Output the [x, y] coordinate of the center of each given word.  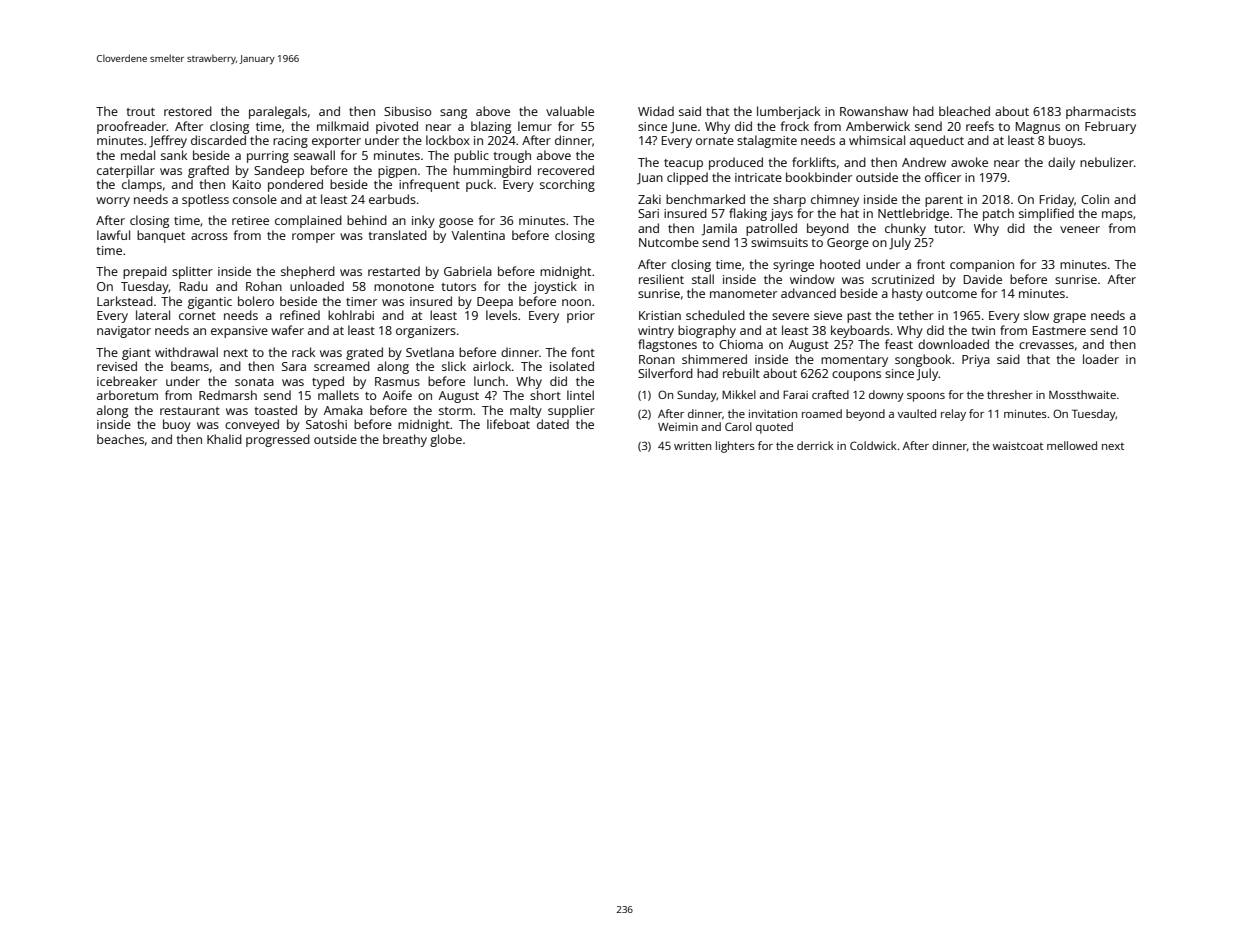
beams [190, 366]
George [848, 244]
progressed [278, 440]
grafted [208, 171]
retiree [250, 220]
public [471, 156]
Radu [194, 286]
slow [1036, 315]
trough [512, 156]
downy [886, 396]
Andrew [924, 162]
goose [456, 223]
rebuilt [741, 373]
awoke [969, 162]
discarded [218, 140]
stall [703, 279]
